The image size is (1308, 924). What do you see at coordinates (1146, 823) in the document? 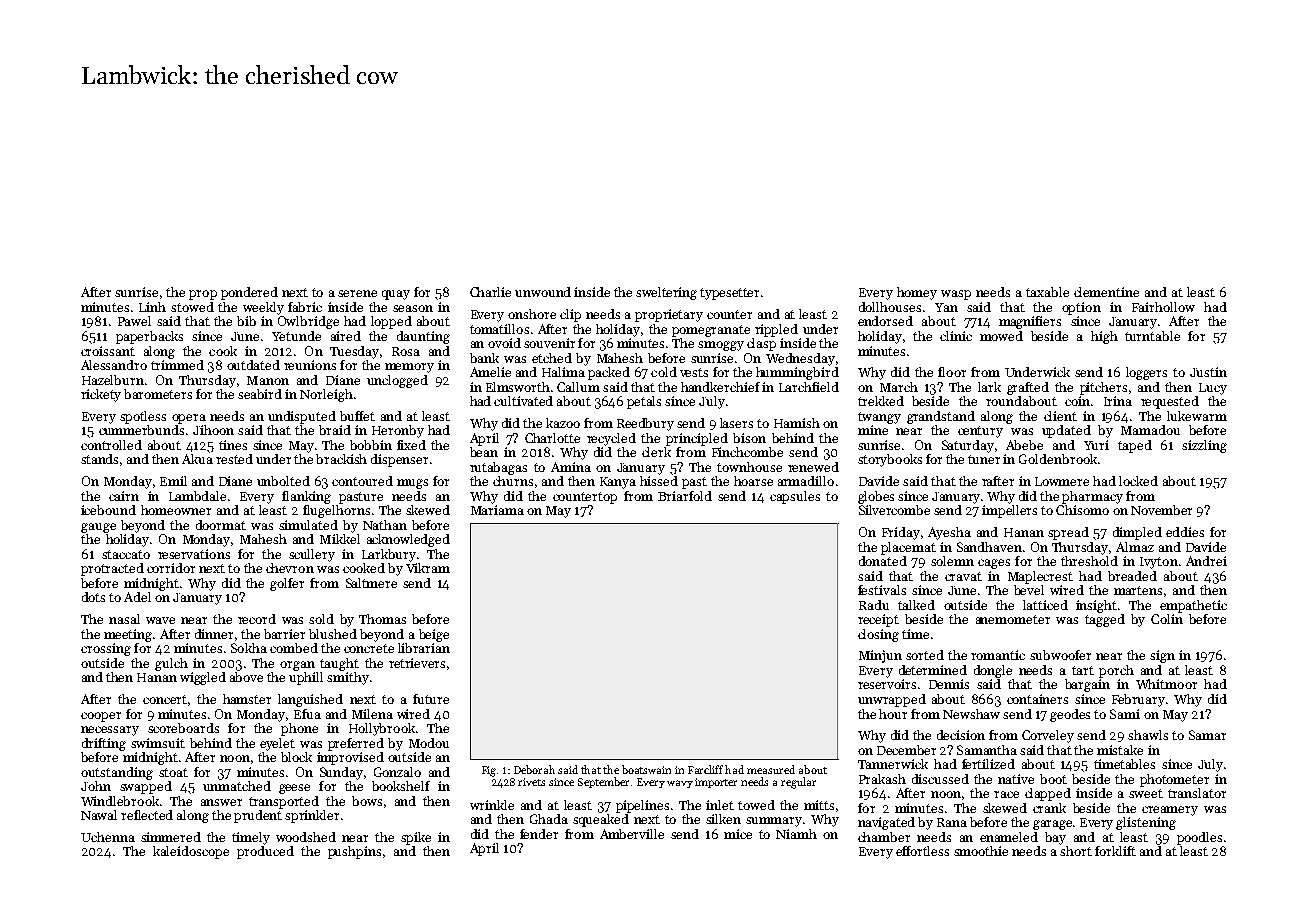
I see `glistening` at bounding box center [1146, 823].
